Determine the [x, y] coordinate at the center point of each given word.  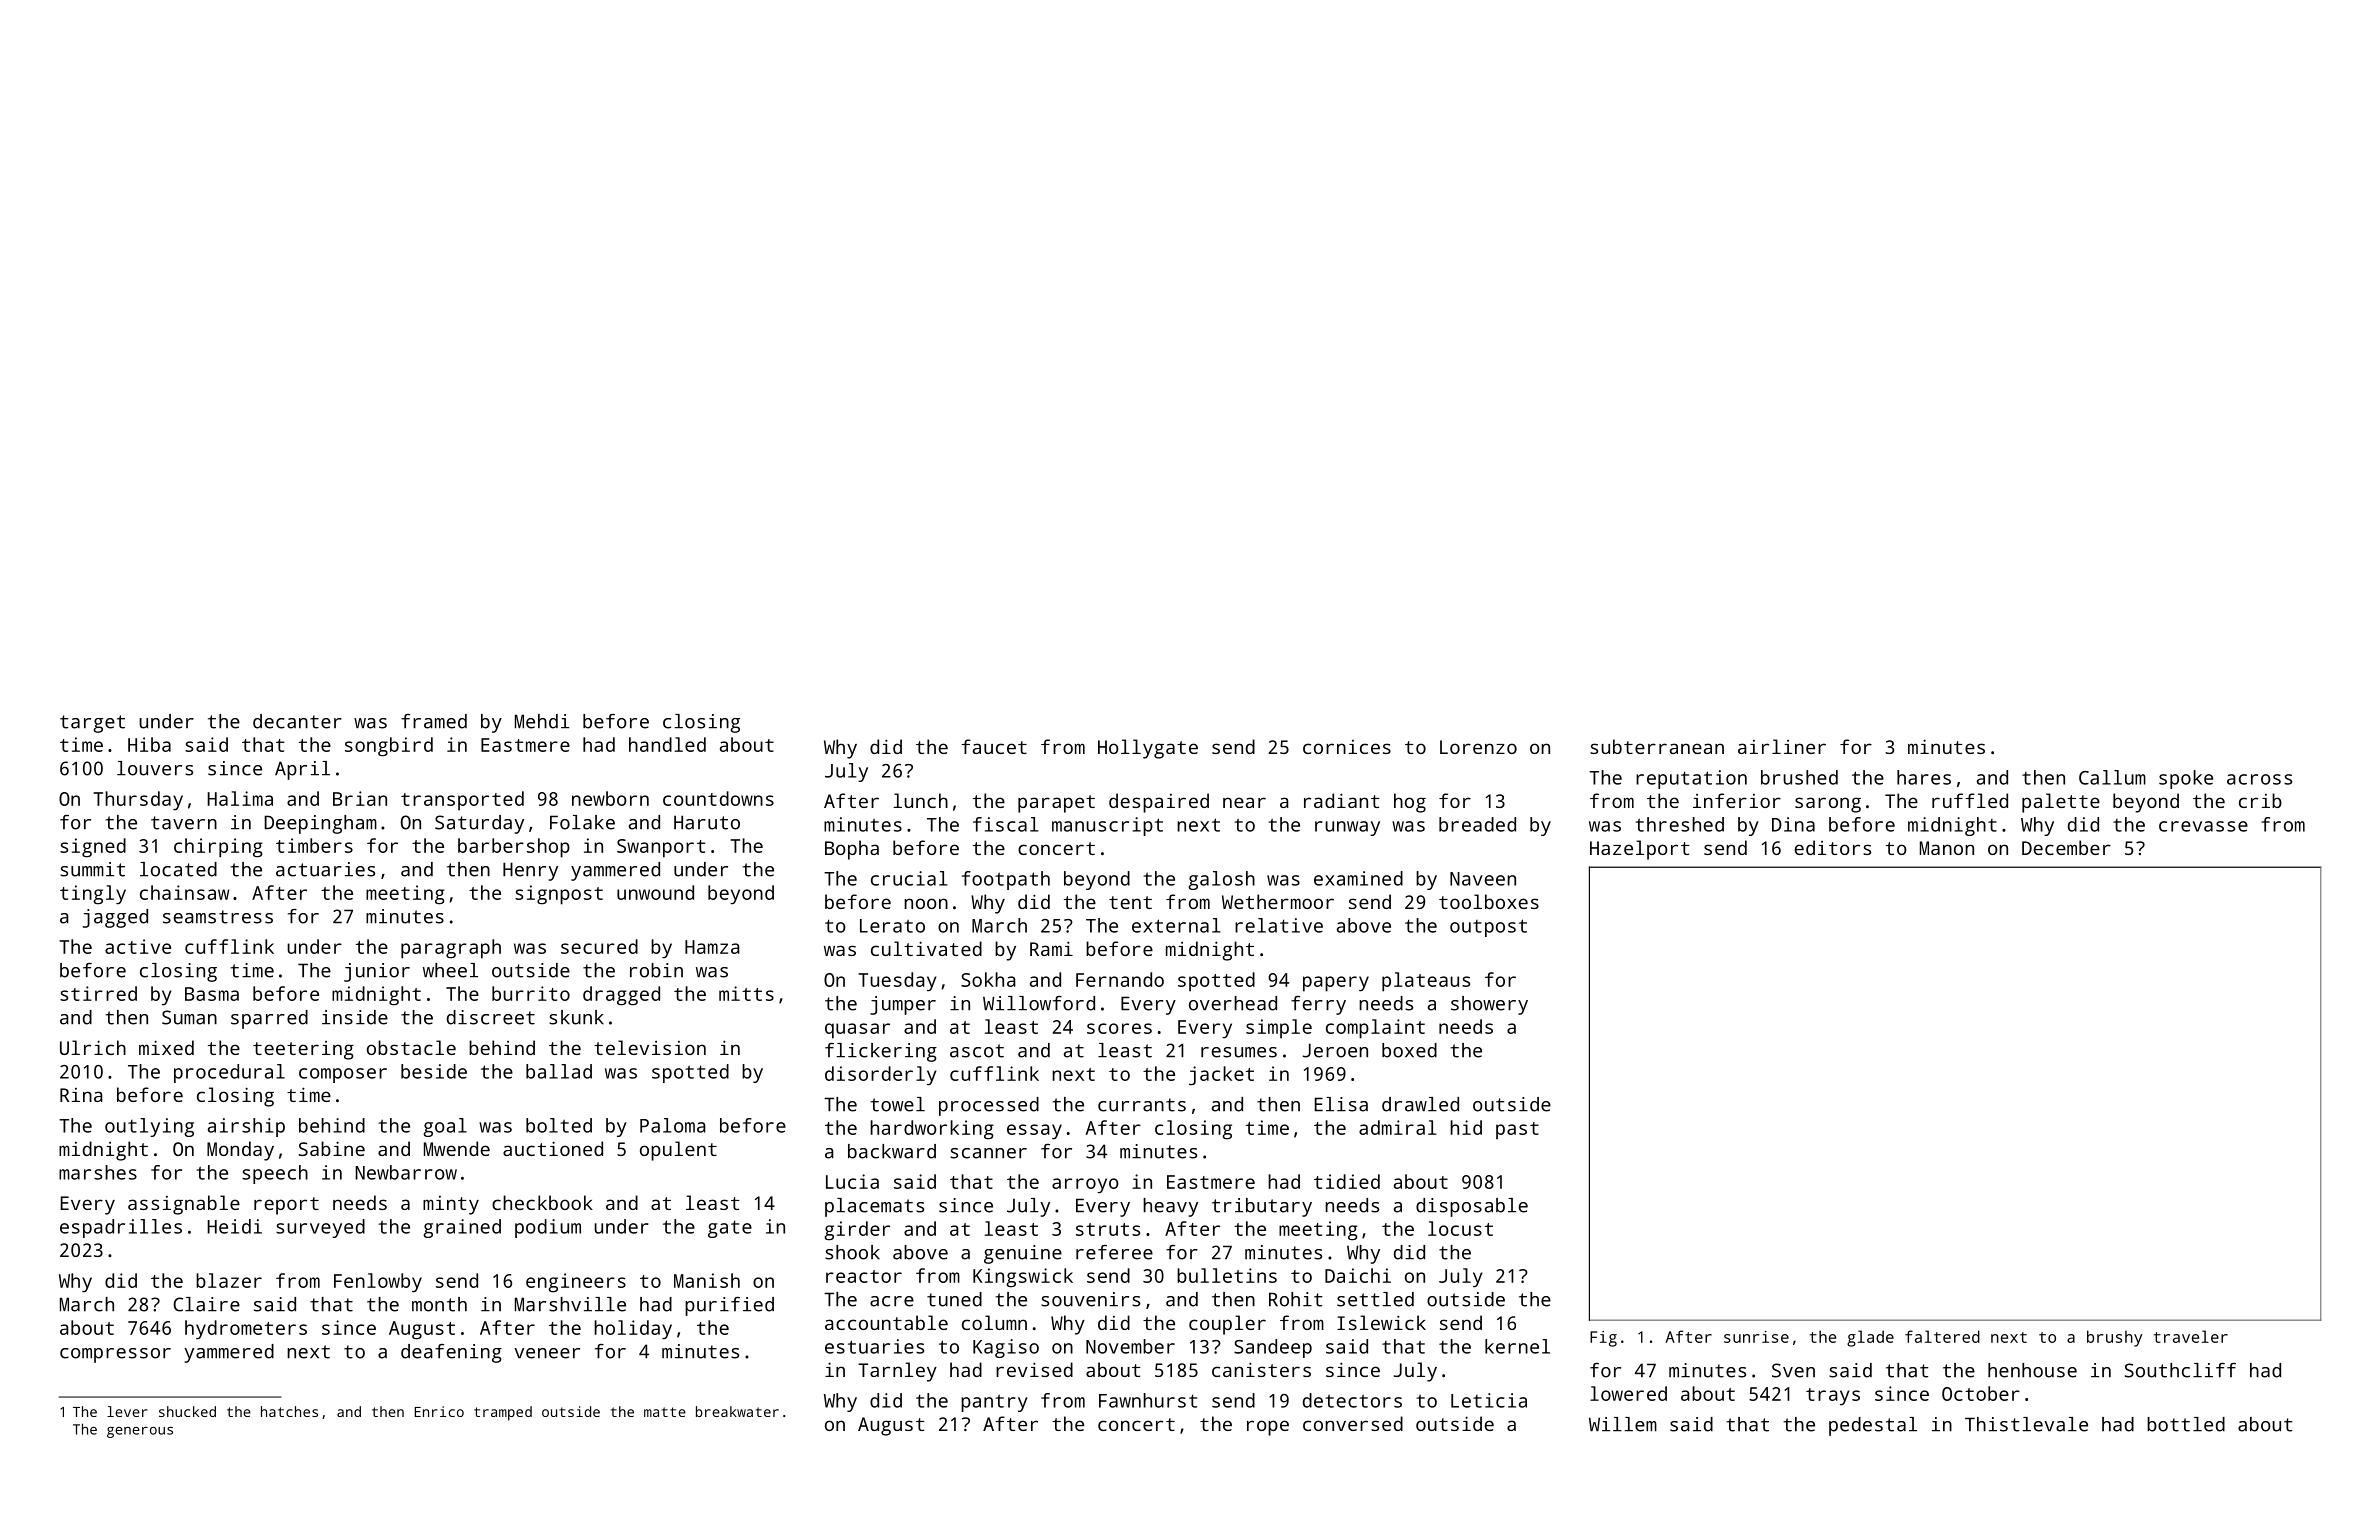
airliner [1782, 746]
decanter [297, 721]
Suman [189, 1017]
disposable [1472, 1207]
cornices [1347, 747]
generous [140, 1432]
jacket [1221, 1076]
